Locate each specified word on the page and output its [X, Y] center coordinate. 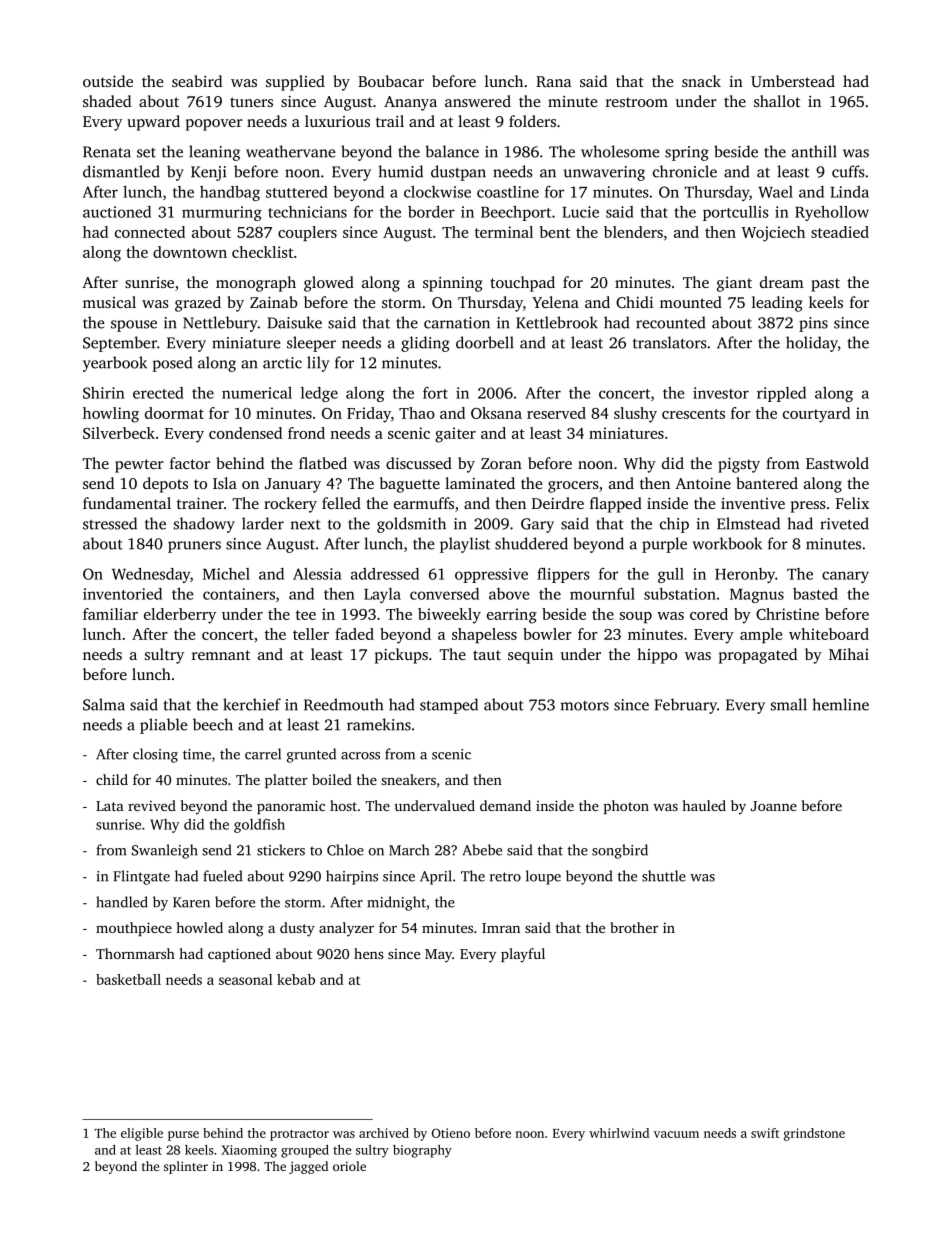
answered [478, 101]
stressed [110, 523]
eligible [142, 1134]
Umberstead [793, 81]
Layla [382, 595]
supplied [295, 83]
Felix [852, 503]
